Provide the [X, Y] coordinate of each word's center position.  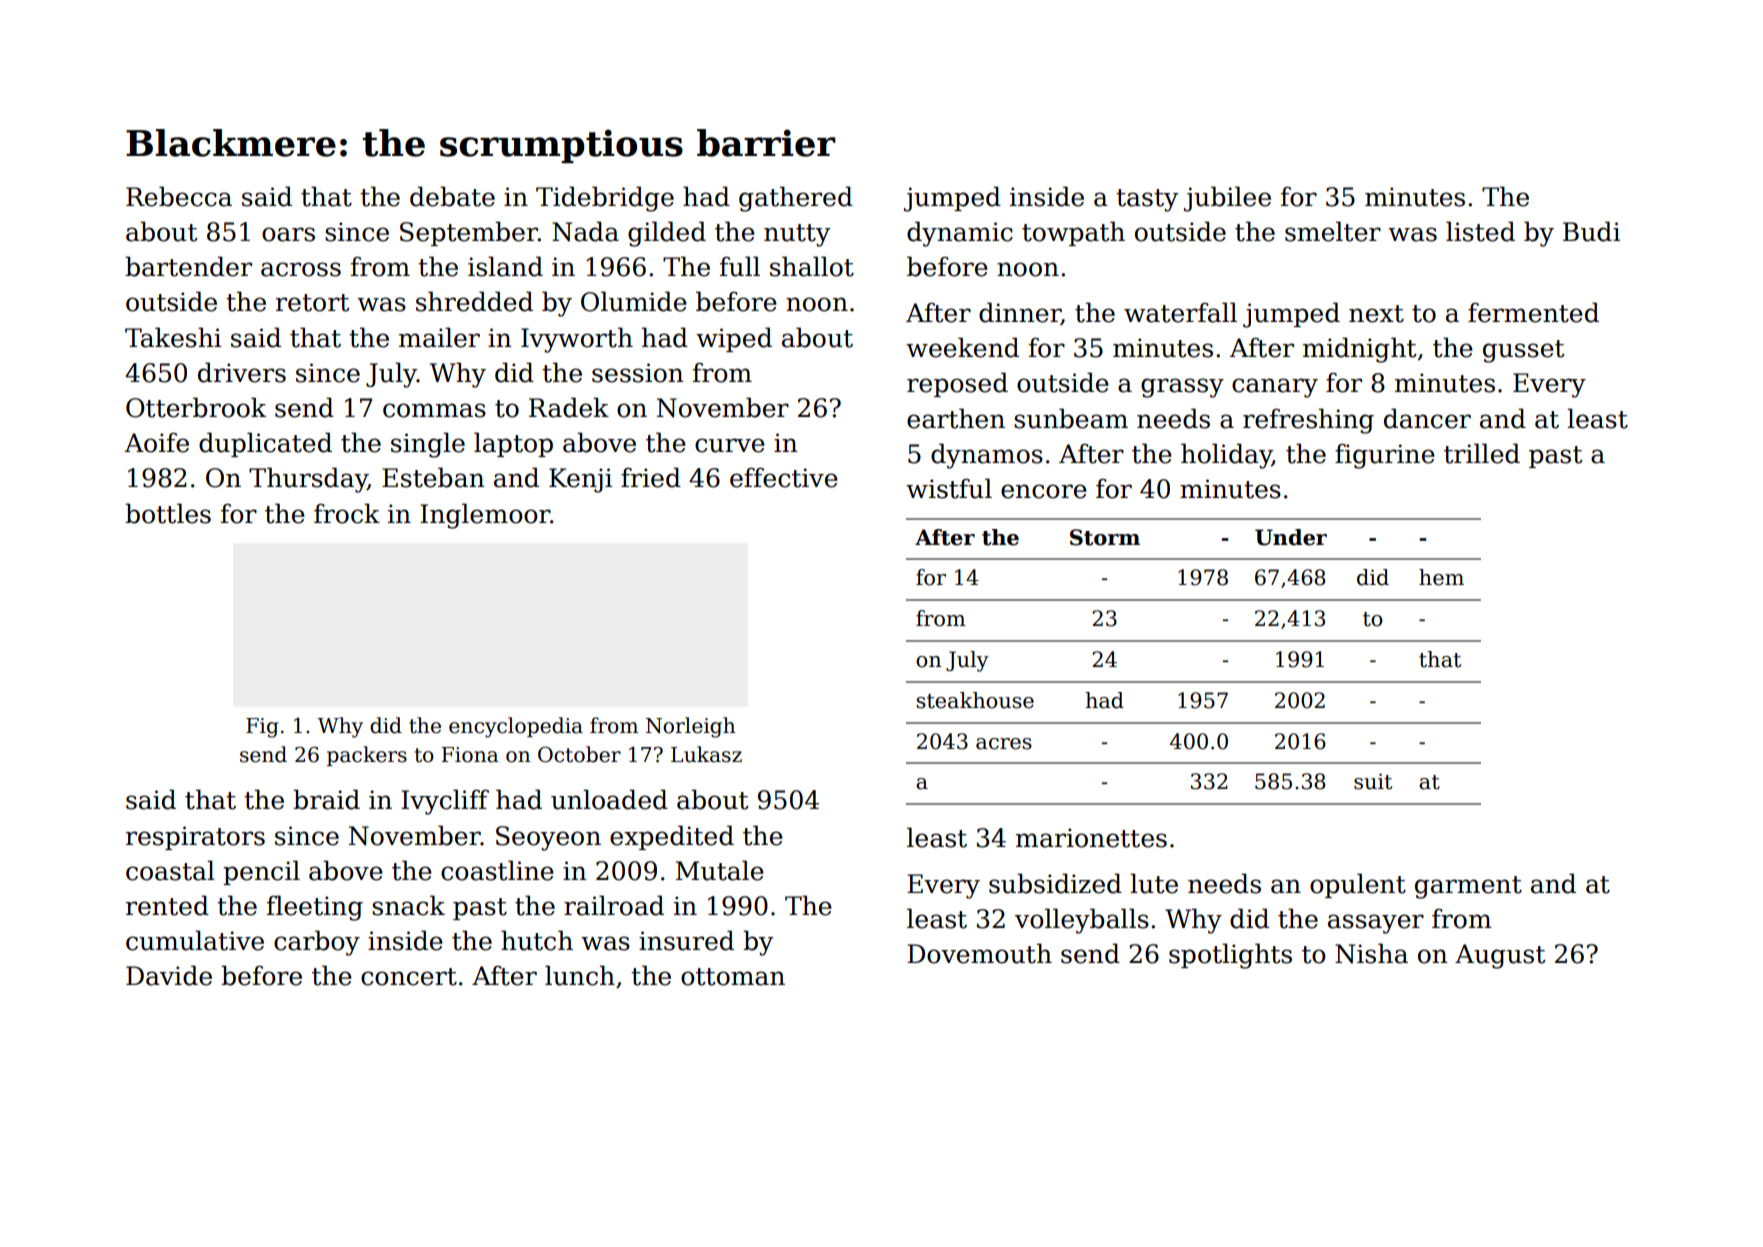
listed [1480, 231]
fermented [1533, 312]
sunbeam [1071, 418]
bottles [168, 513]
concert [409, 977]
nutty [797, 235]
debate [452, 196]
